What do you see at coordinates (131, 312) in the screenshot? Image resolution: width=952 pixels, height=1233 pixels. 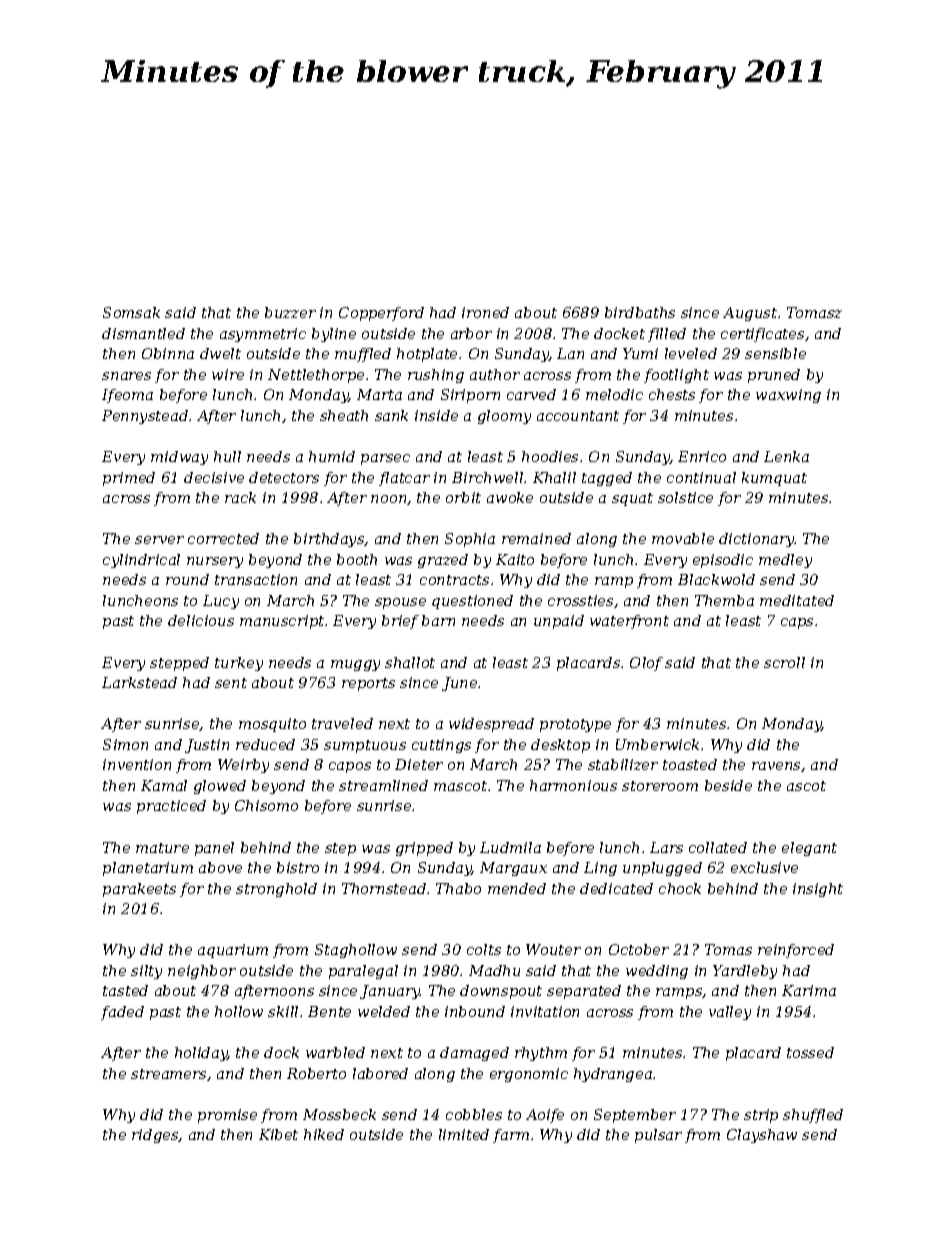 I see `Somsak` at bounding box center [131, 312].
